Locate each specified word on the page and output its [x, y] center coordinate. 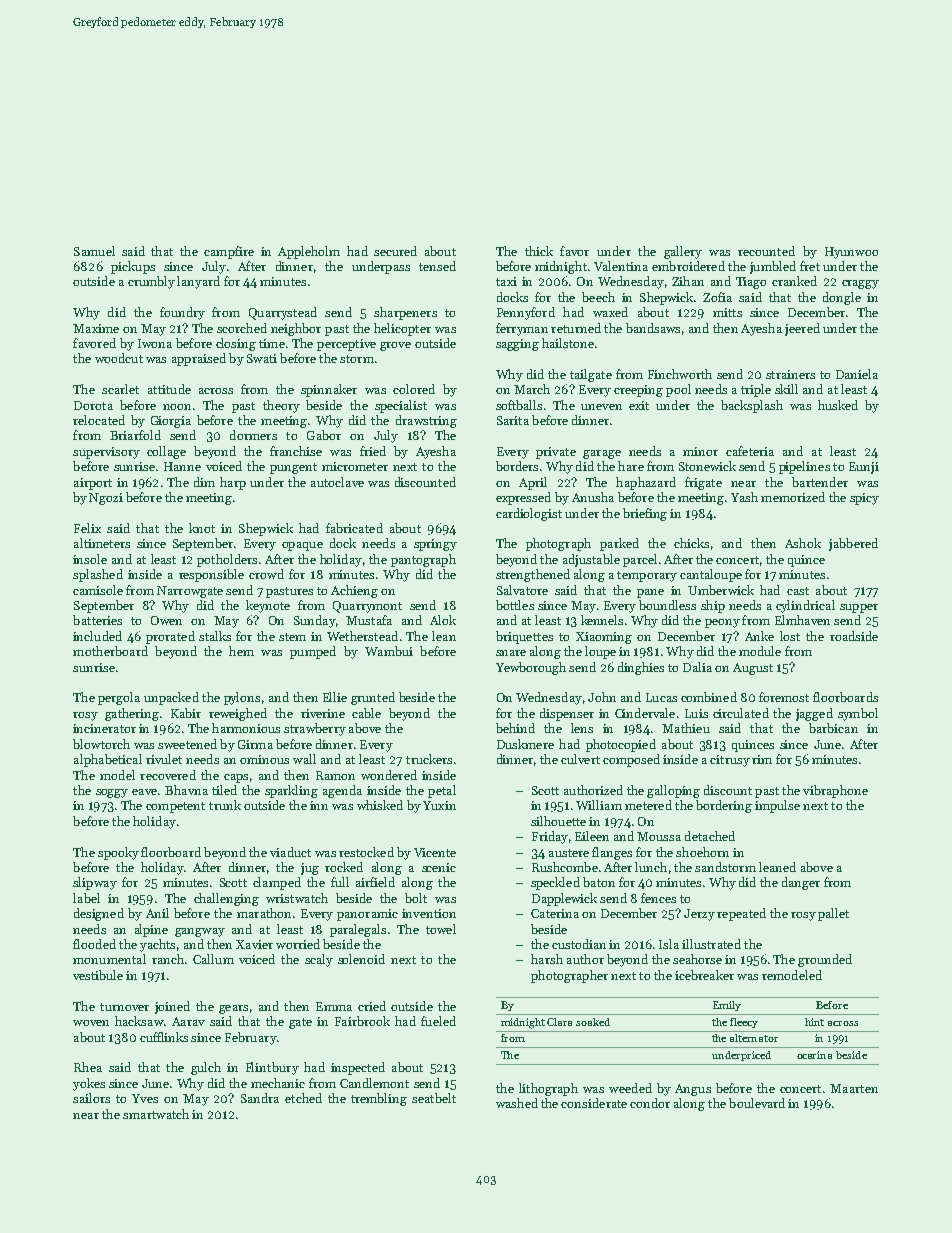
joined [172, 1007]
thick [539, 251]
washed [517, 1103]
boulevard [757, 1103]
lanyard [198, 282]
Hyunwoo [851, 253]
